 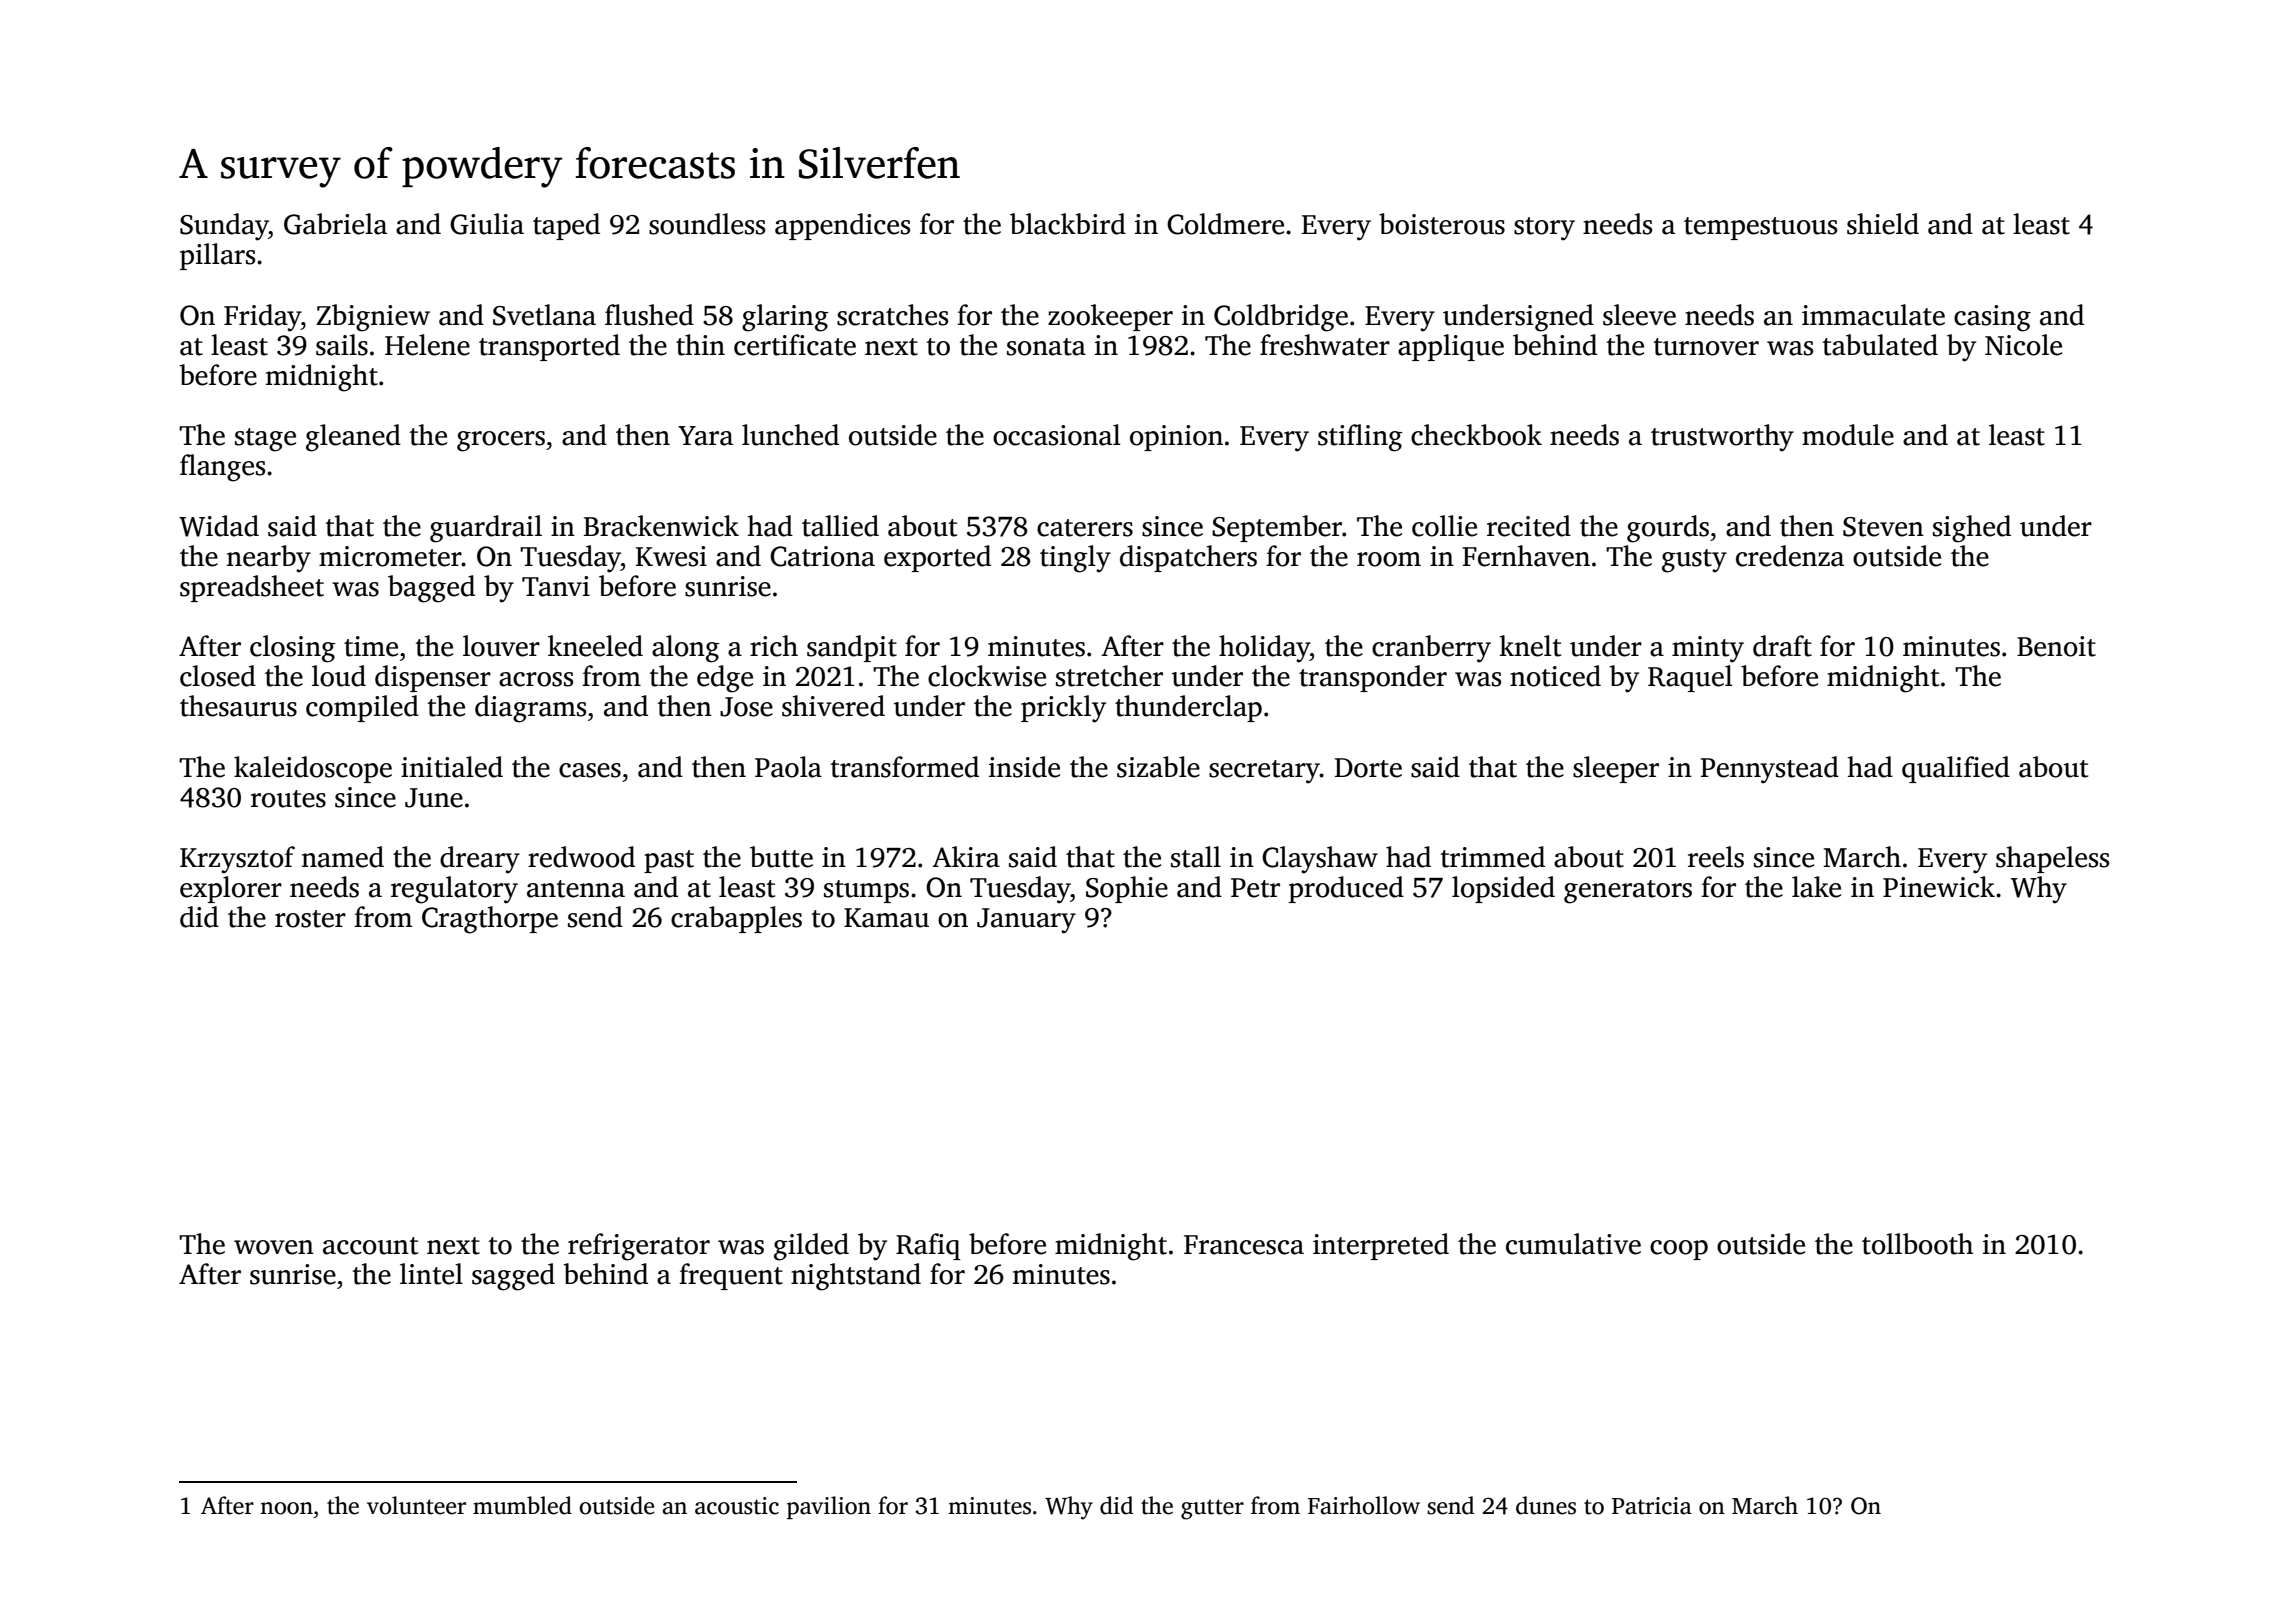 I want to click on account, so click(x=370, y=1246).
